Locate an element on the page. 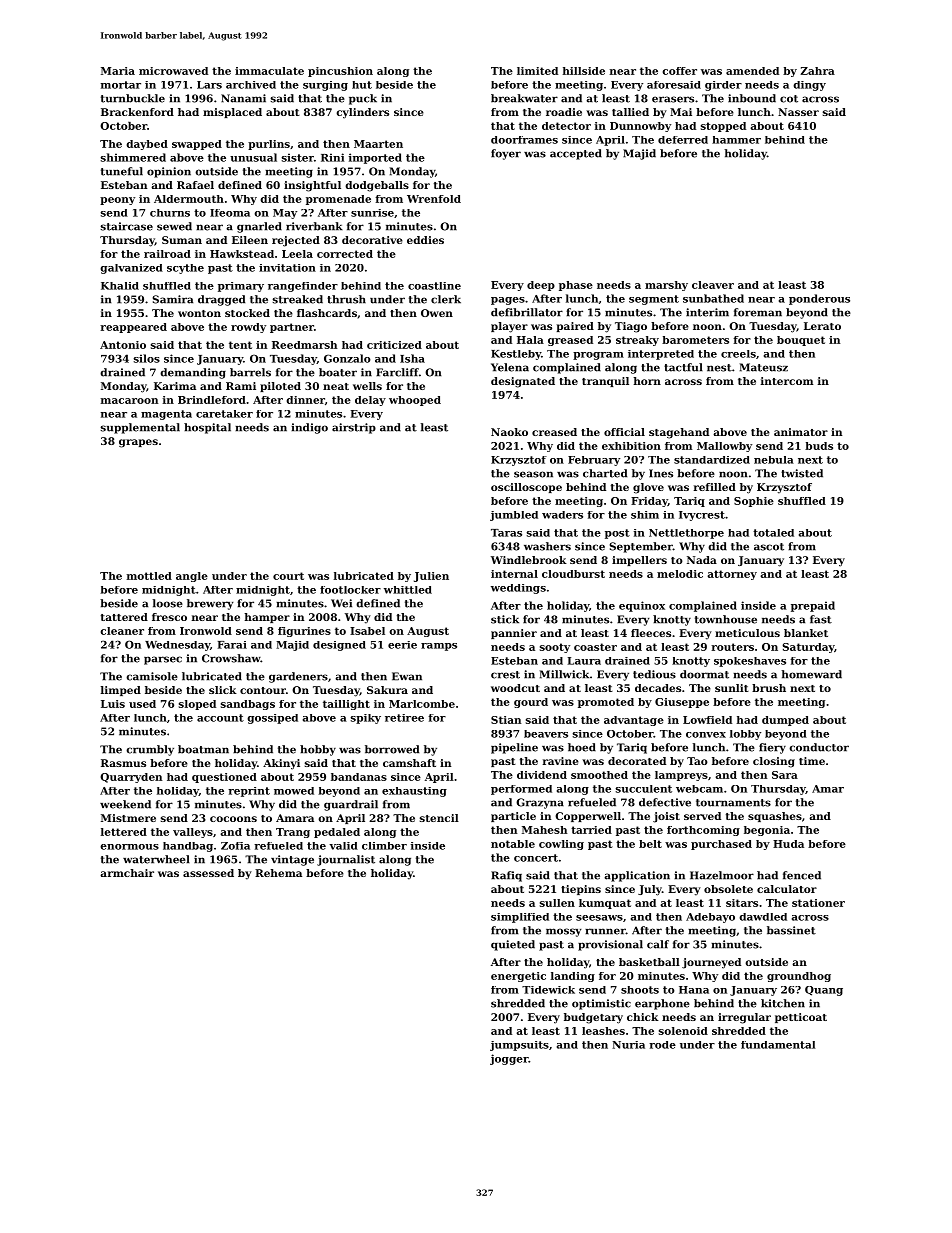 The height and width of the image is (1233, 952). refilled is located at coordinates (715, 487).
